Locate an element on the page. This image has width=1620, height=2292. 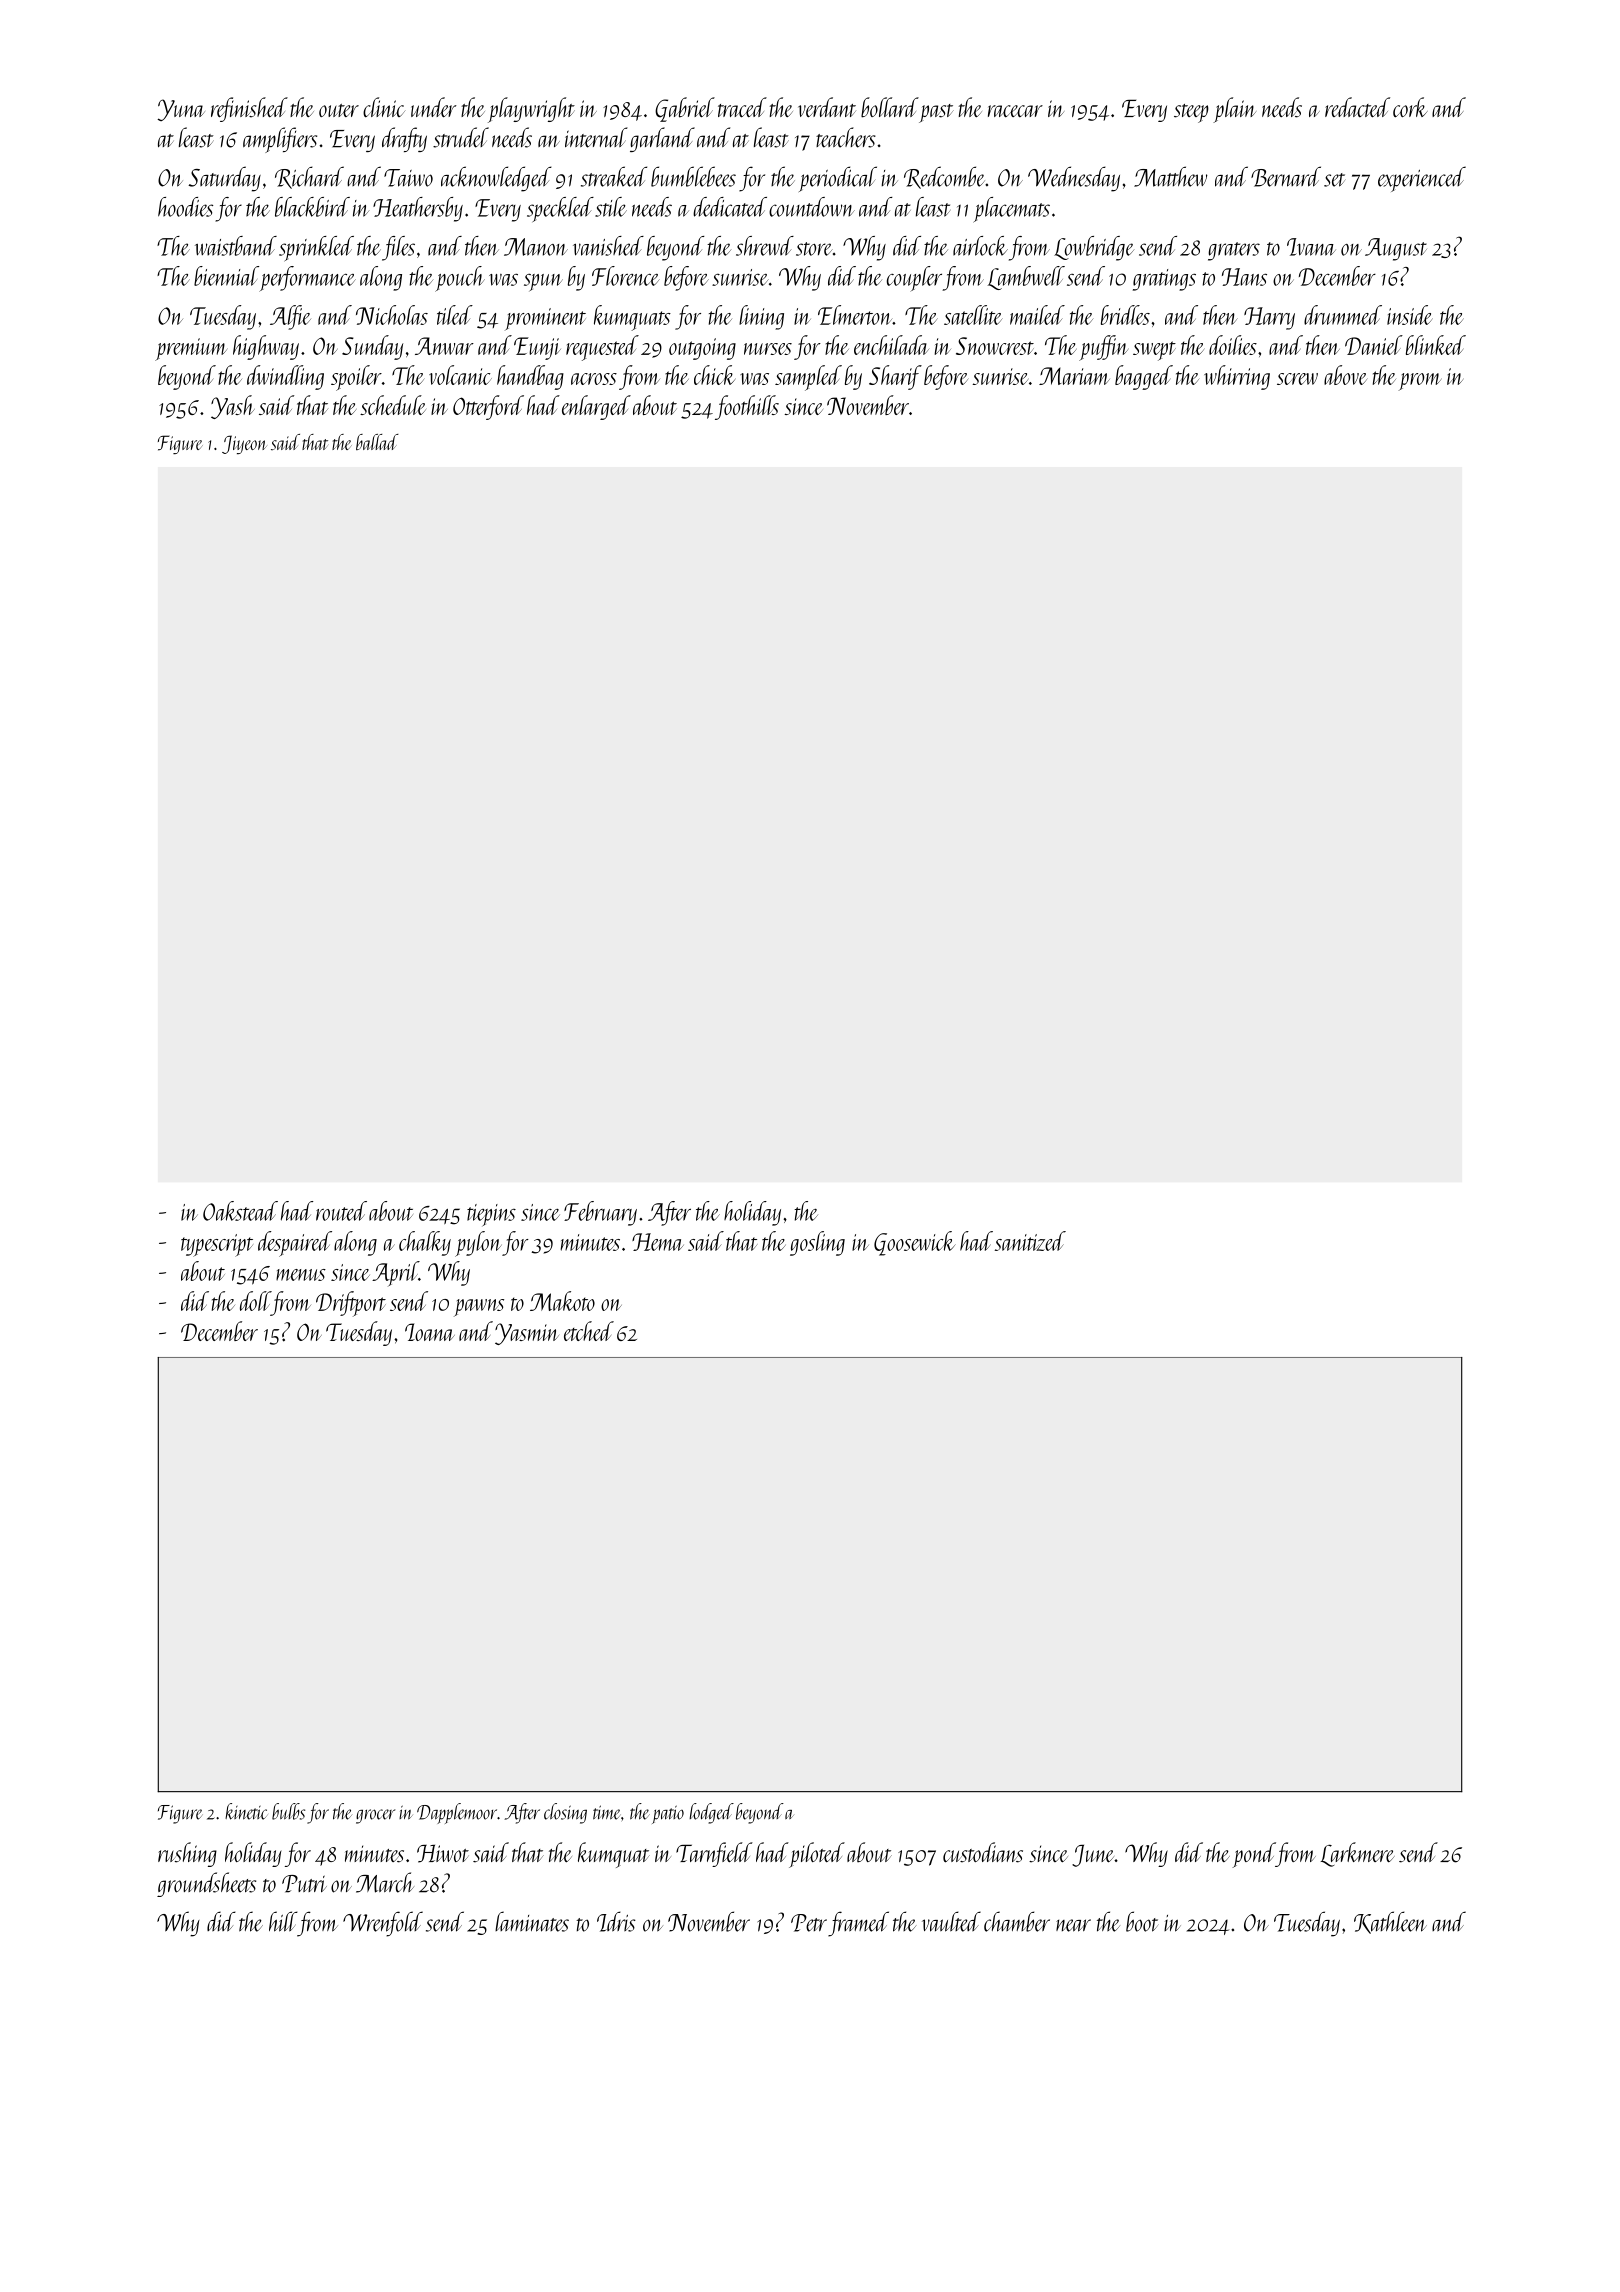
experienced is located at coordinates (1422, 179).
